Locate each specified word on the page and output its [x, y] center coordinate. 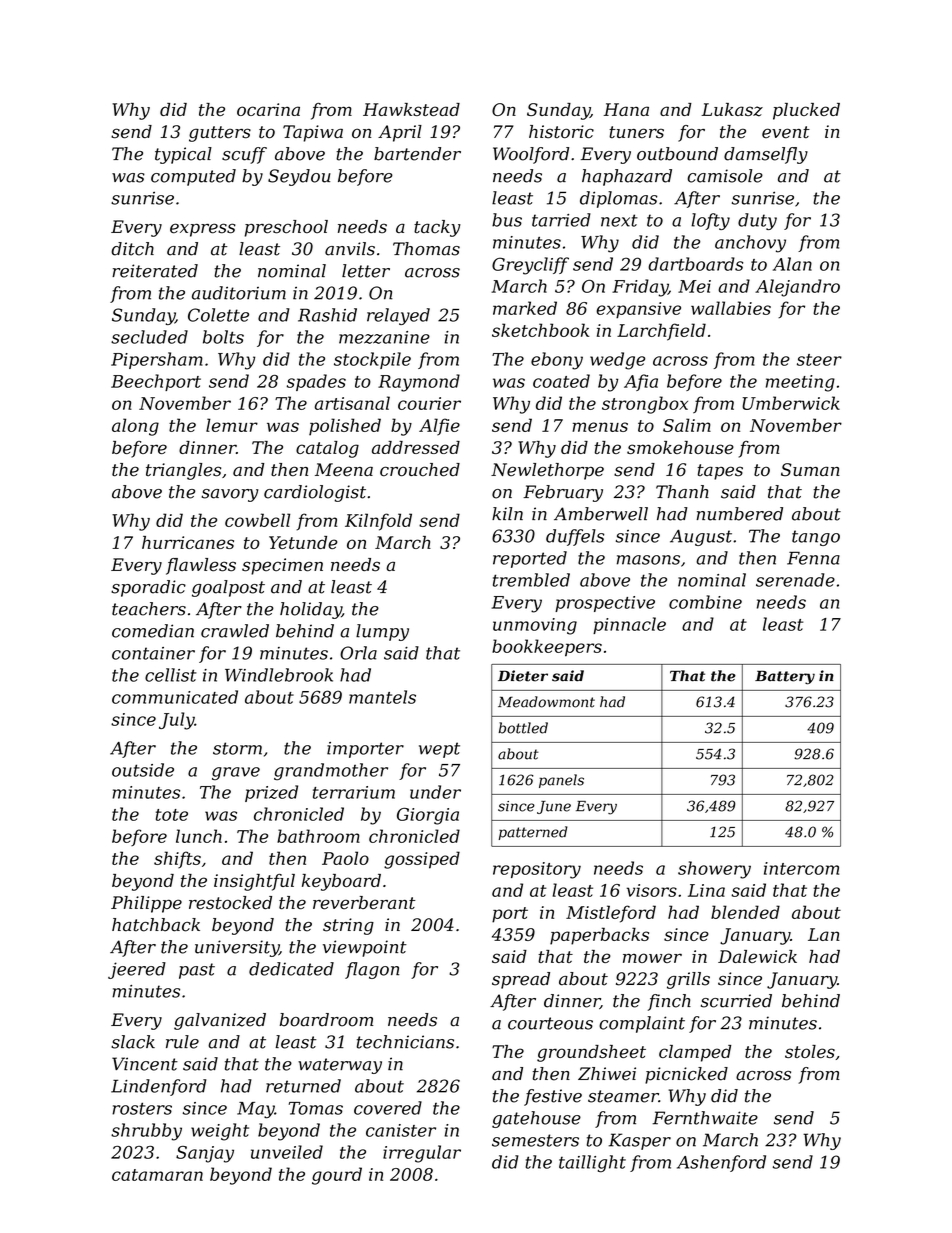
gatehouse [536, 1119]
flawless [201, 566]
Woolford [531, 155]
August [701, 537]
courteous [550, 1023]
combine [705, 602]
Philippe [146, 904]
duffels [575, 537]
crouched [420, 470]
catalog [327, 449]
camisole [725, 176]
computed [193, 177]
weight [220, 1132]
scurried [736, 1001]
